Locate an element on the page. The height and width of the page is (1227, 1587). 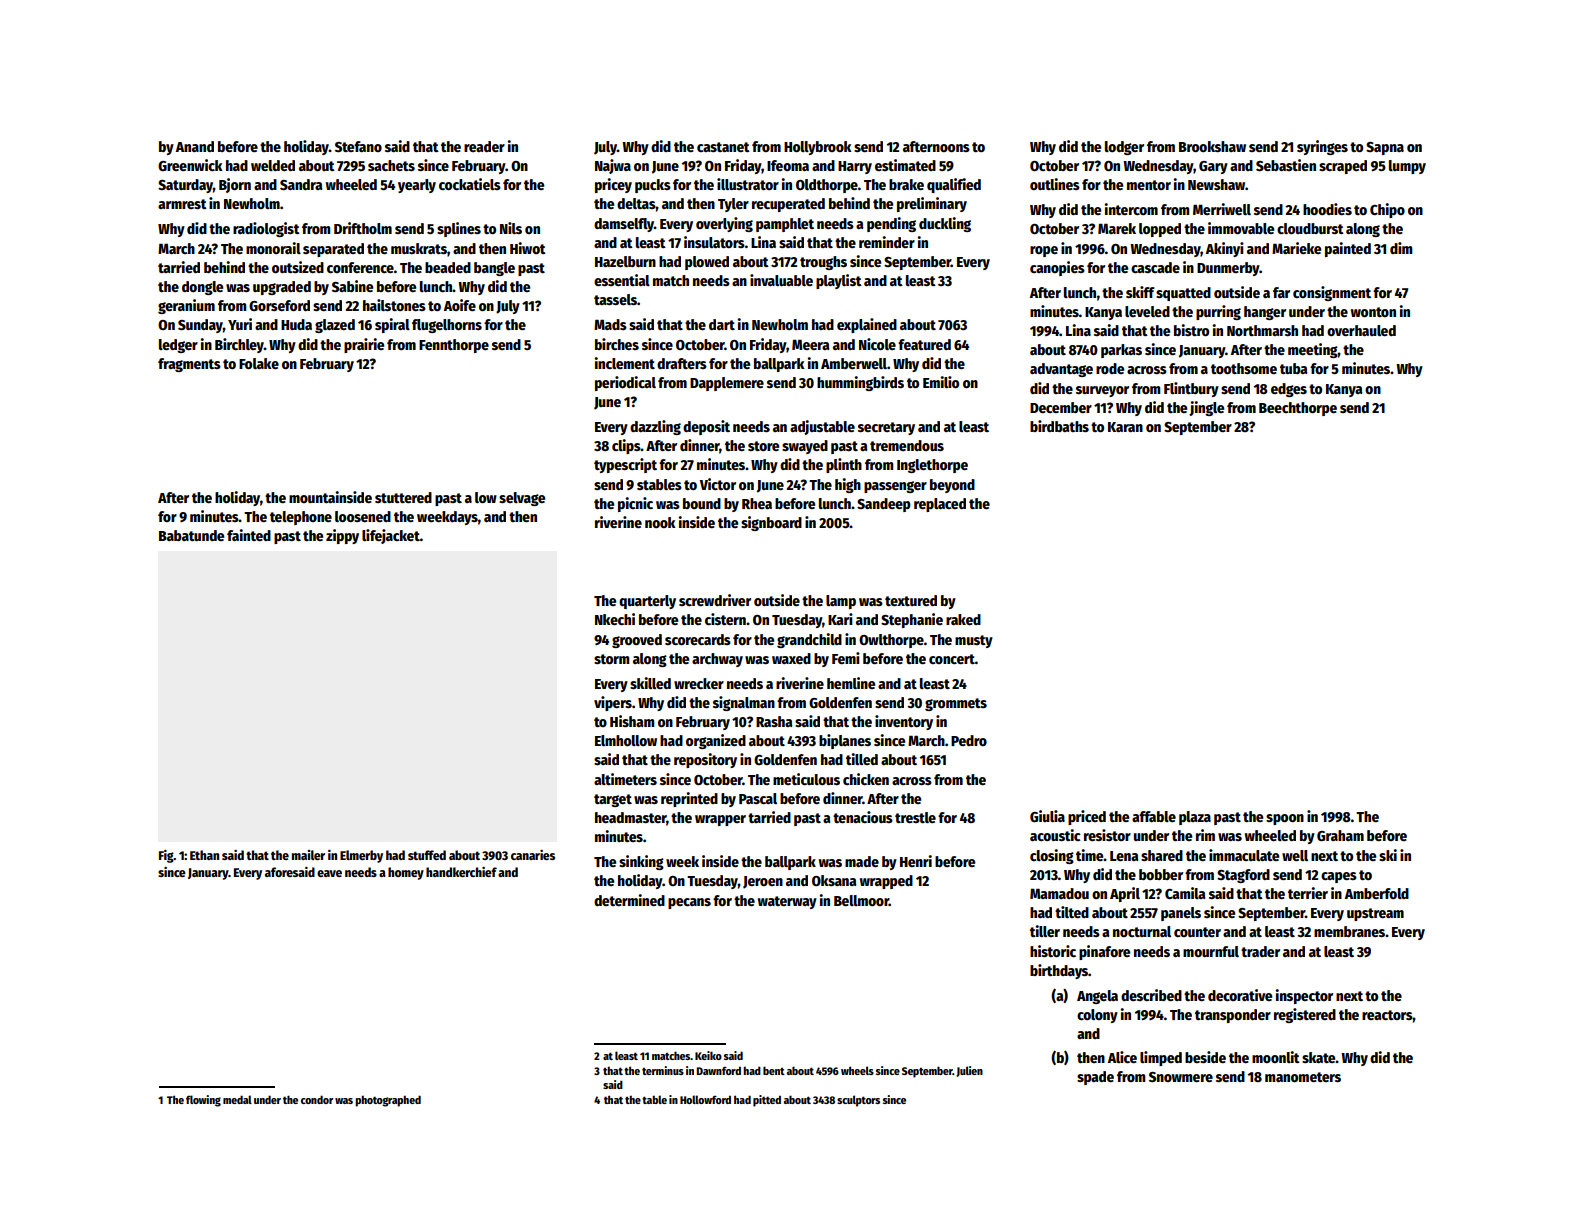
fragments is located at coordinates (189, 365).
